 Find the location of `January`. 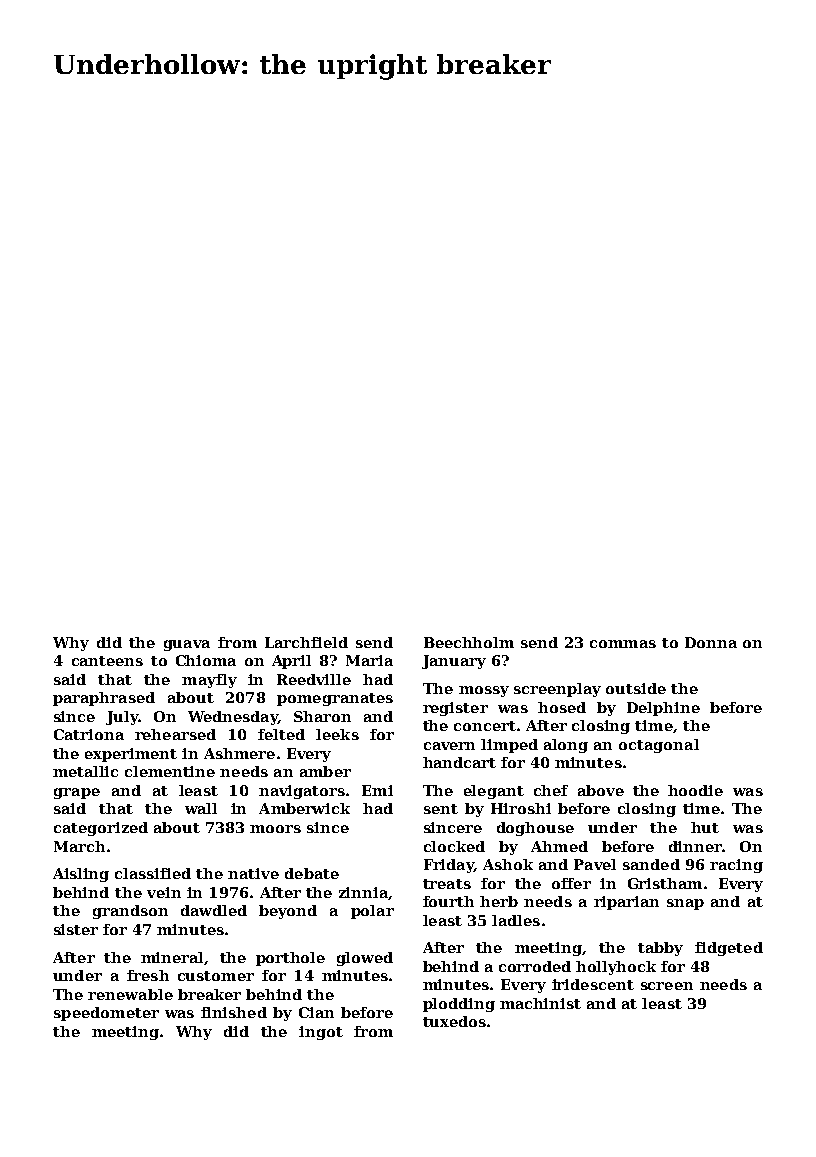

January is located at coordinates (454, 662).
